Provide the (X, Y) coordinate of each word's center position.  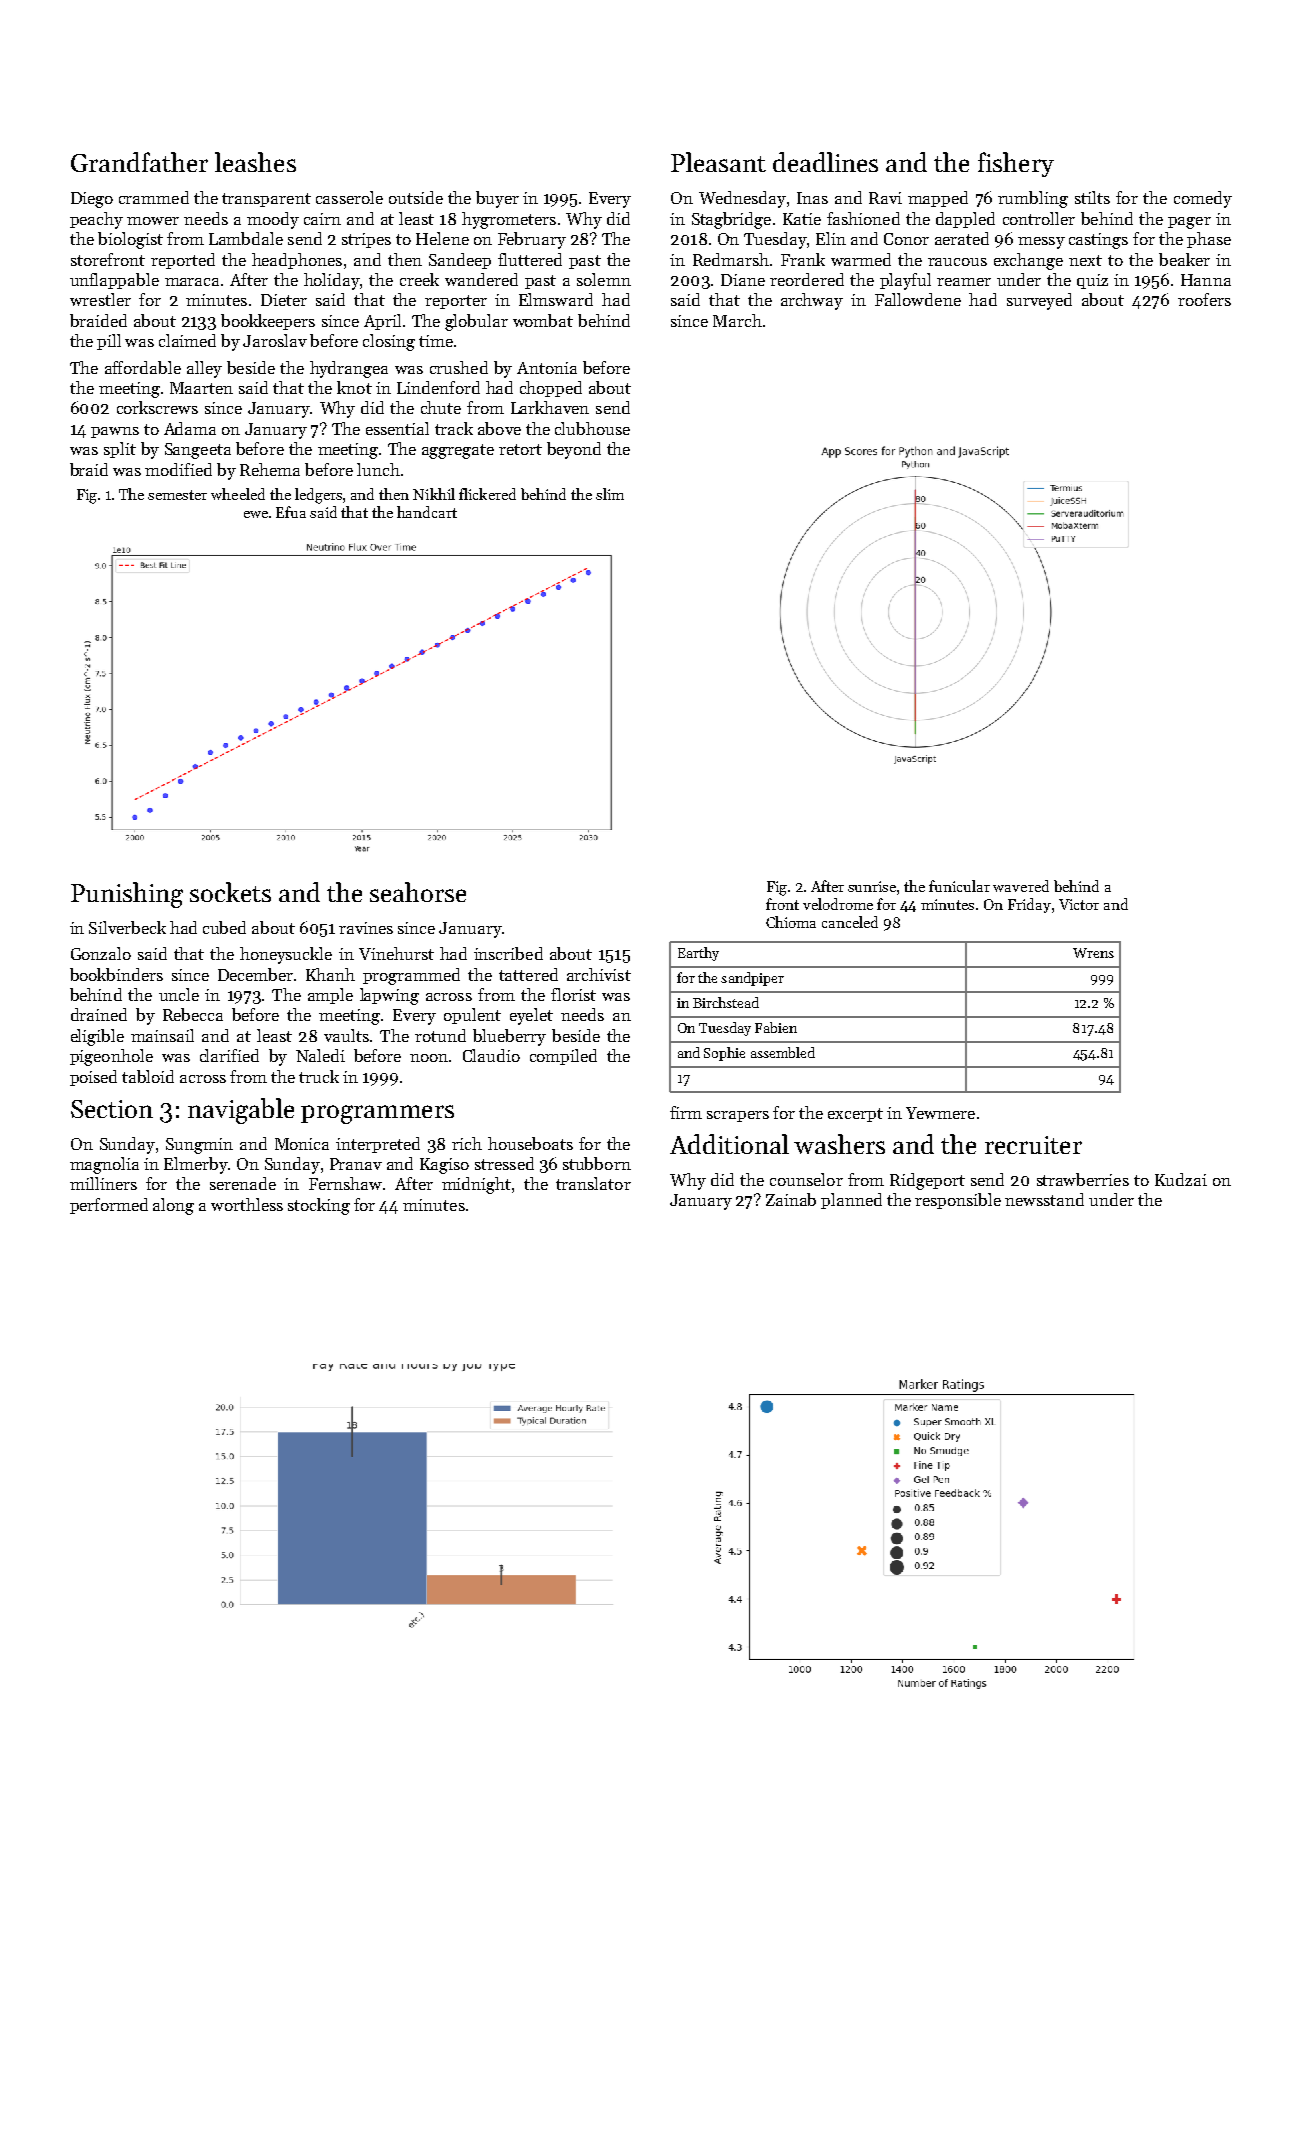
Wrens (1093, 953)
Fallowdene (918, 299)
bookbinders (116, 974)
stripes (366, 240)
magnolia (104, 1165)
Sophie (724, 1054)
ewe (256, 514)
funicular (959, 886)
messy (1041, 243)
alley (204, 369)
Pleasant (718, 162)
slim (610, 494)
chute (441, 407)
